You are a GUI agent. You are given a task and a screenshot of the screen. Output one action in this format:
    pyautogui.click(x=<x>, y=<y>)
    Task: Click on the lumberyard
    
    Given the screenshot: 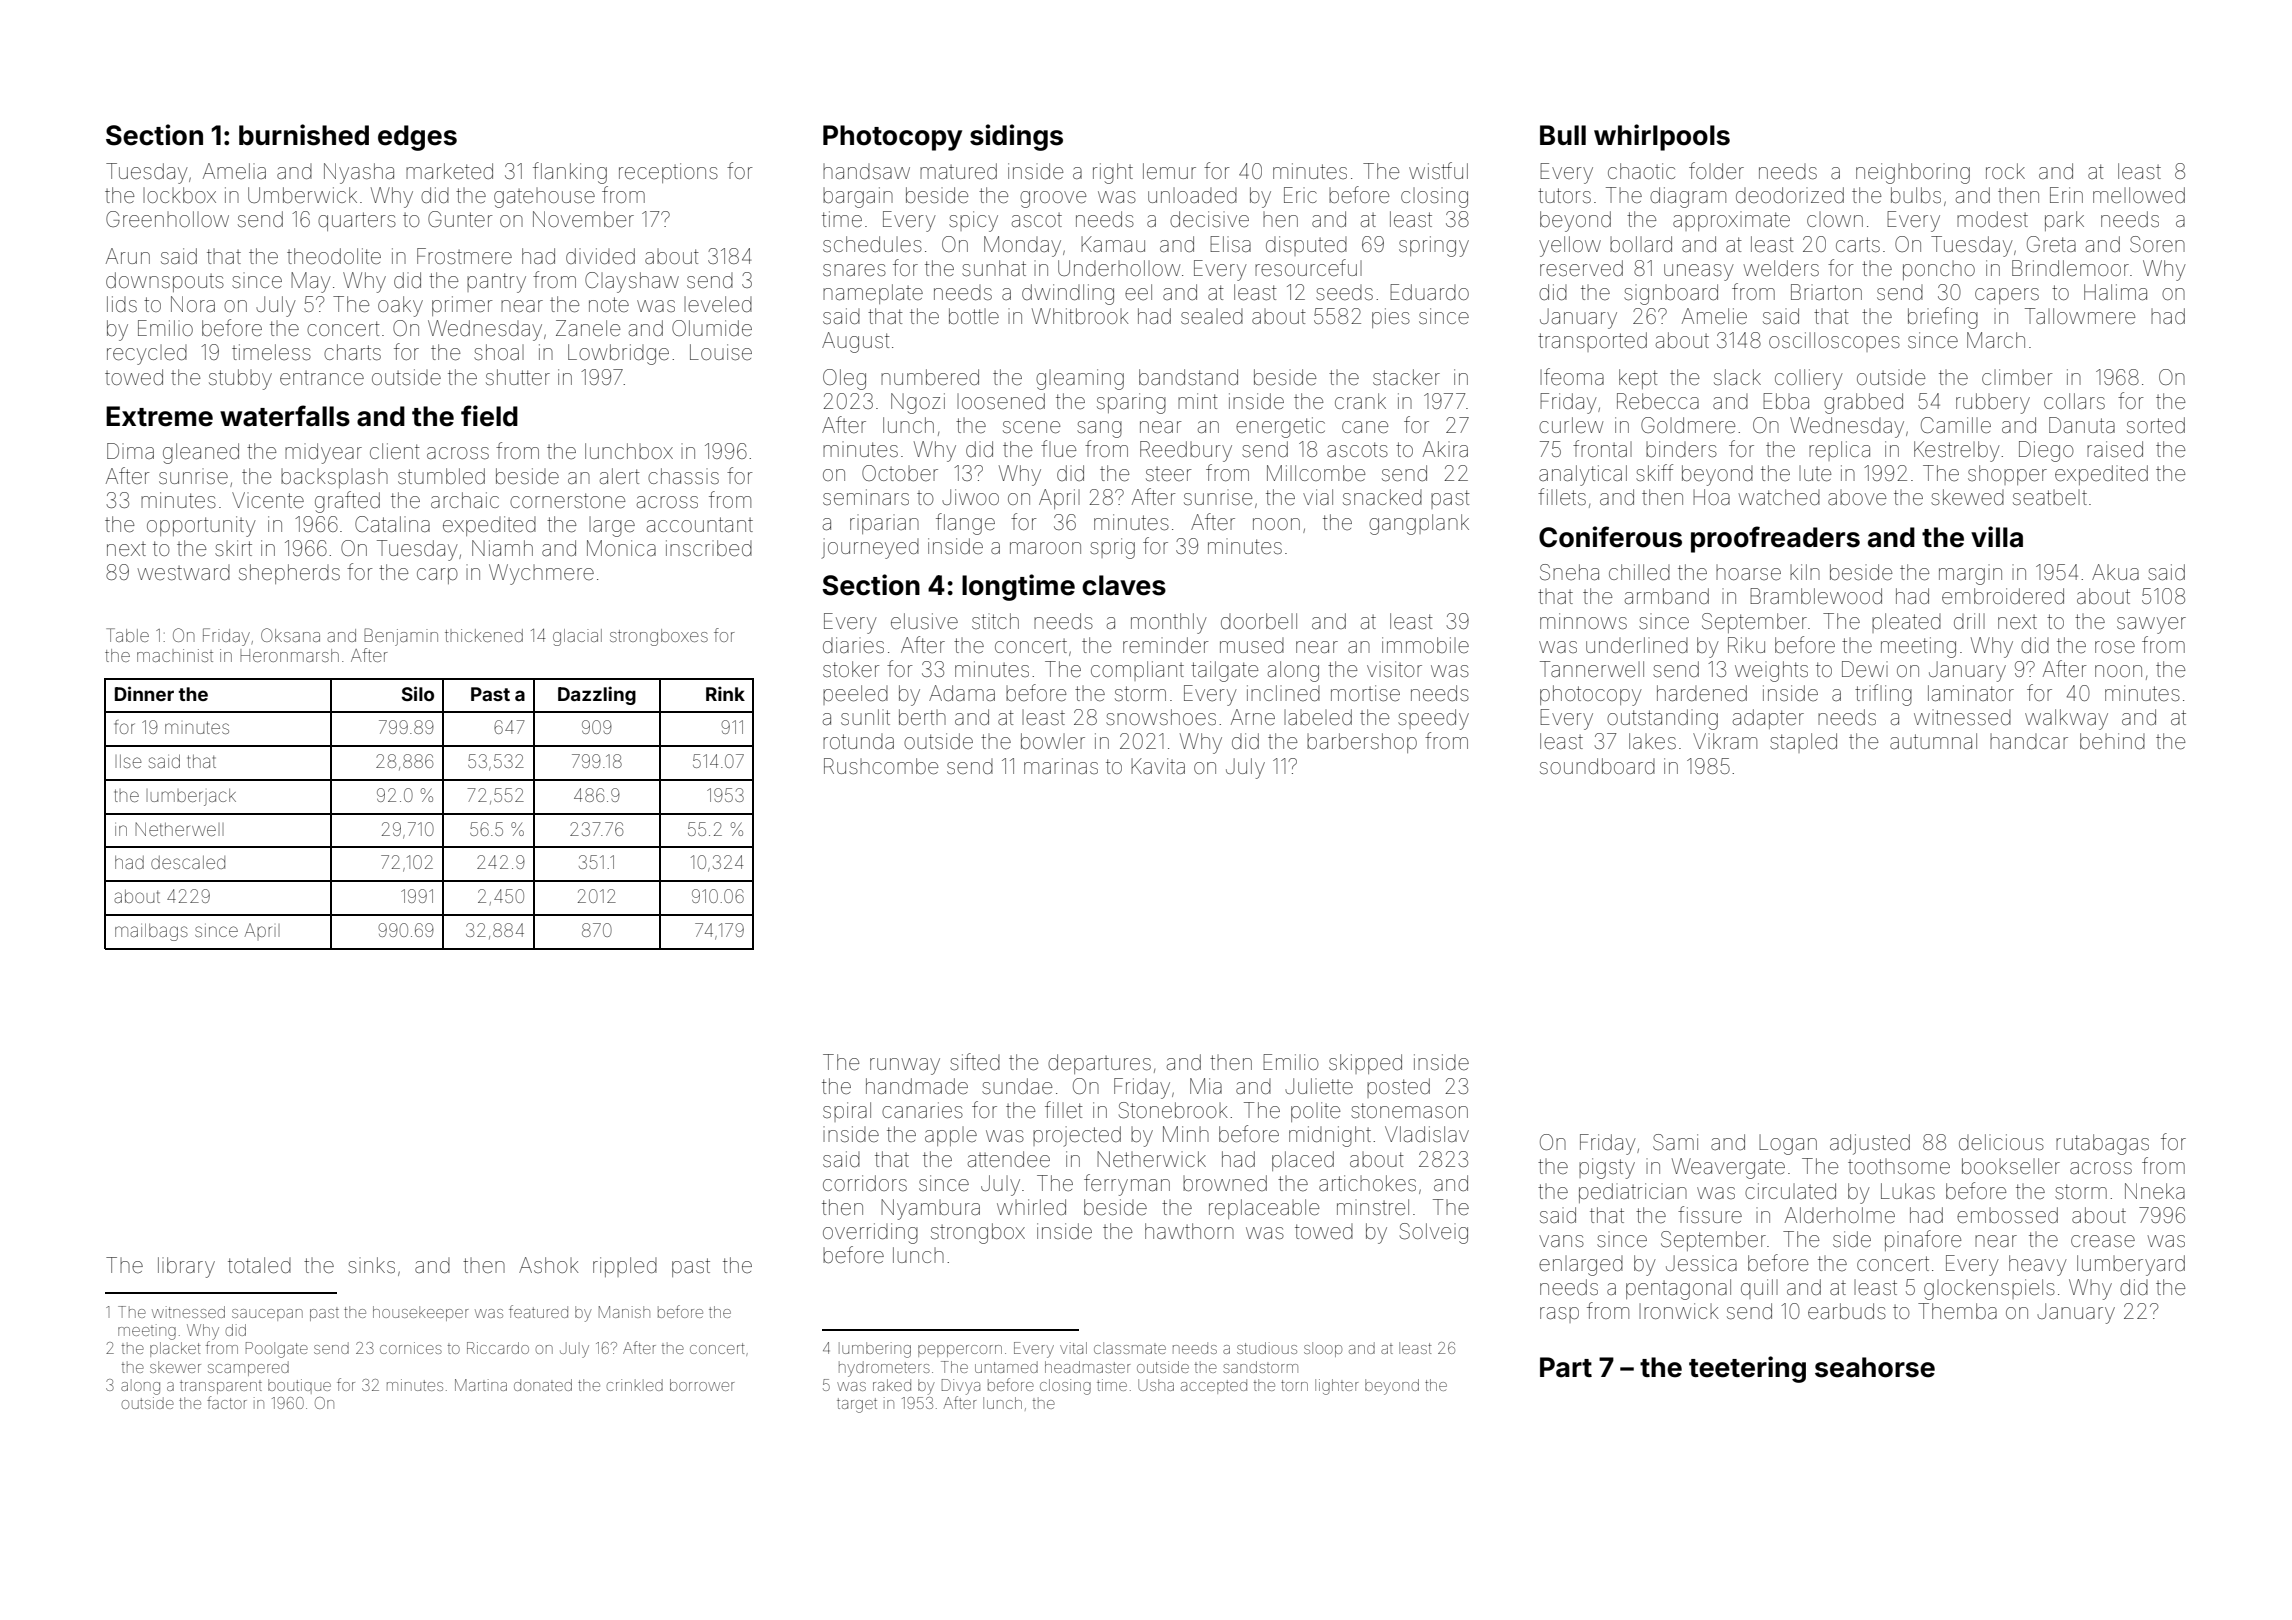 What is the action you would take?
    pyautogui.click(x=2131, y=1265)
